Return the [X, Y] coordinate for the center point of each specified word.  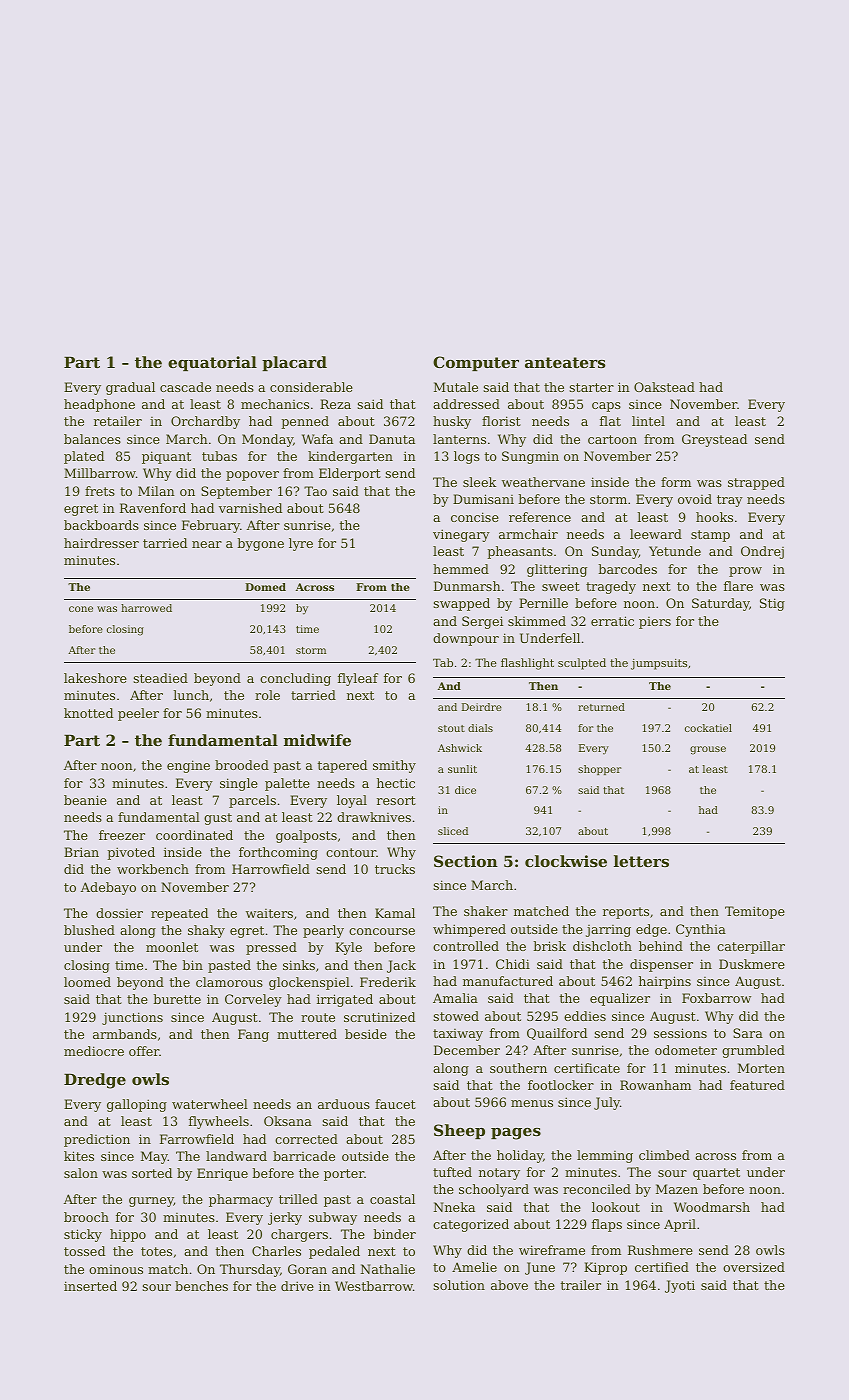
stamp [710, 536]
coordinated [194, 835]
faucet [395, 1104]
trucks [395, 869]
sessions [680, 1033]
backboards [101, 525]
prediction [97, 1140]
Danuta [392, 439]
